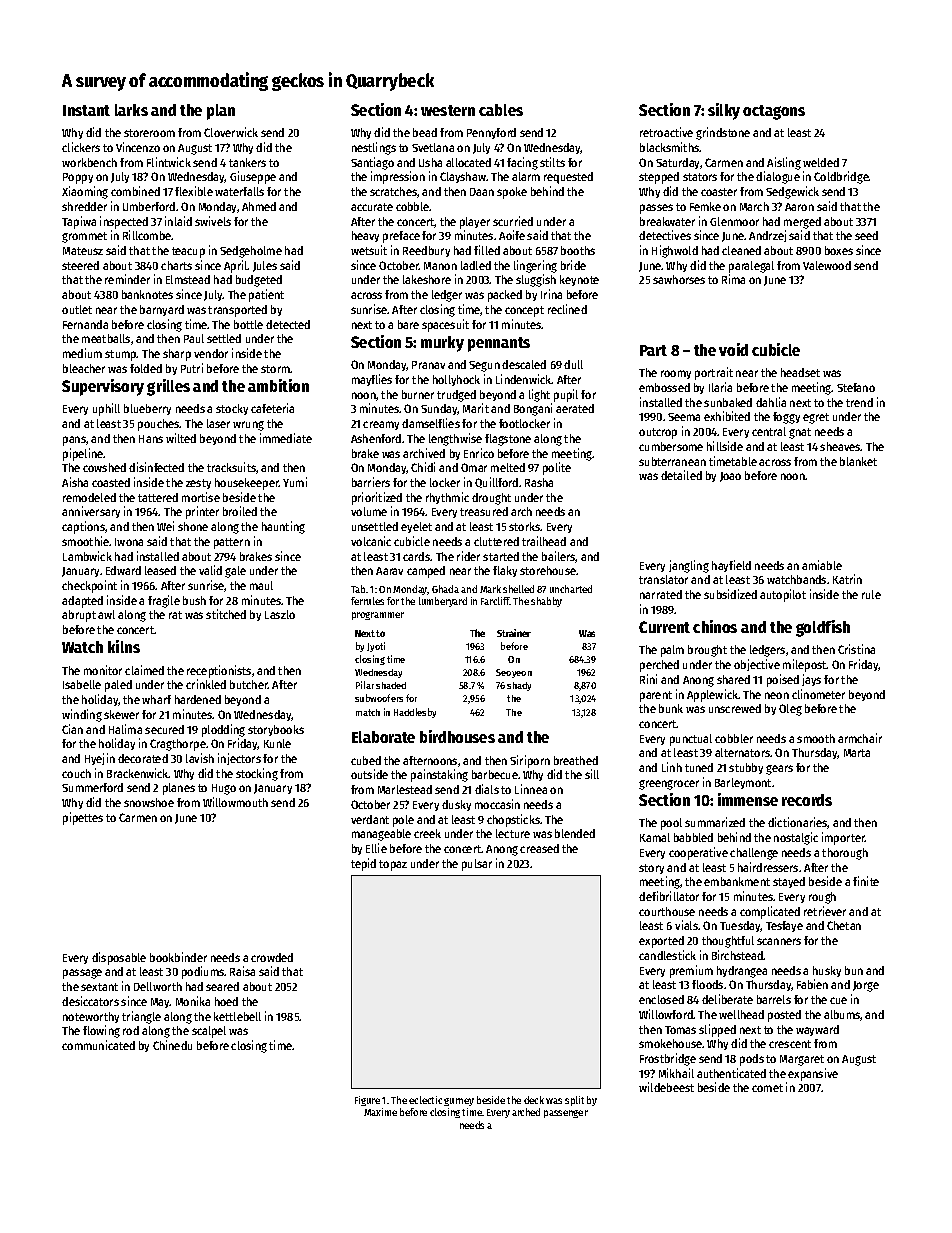 The width and height of the document is (952, 1233). Describe the element at coordinates (172, 1045) in the document. I see `Chinedu` at that location.
